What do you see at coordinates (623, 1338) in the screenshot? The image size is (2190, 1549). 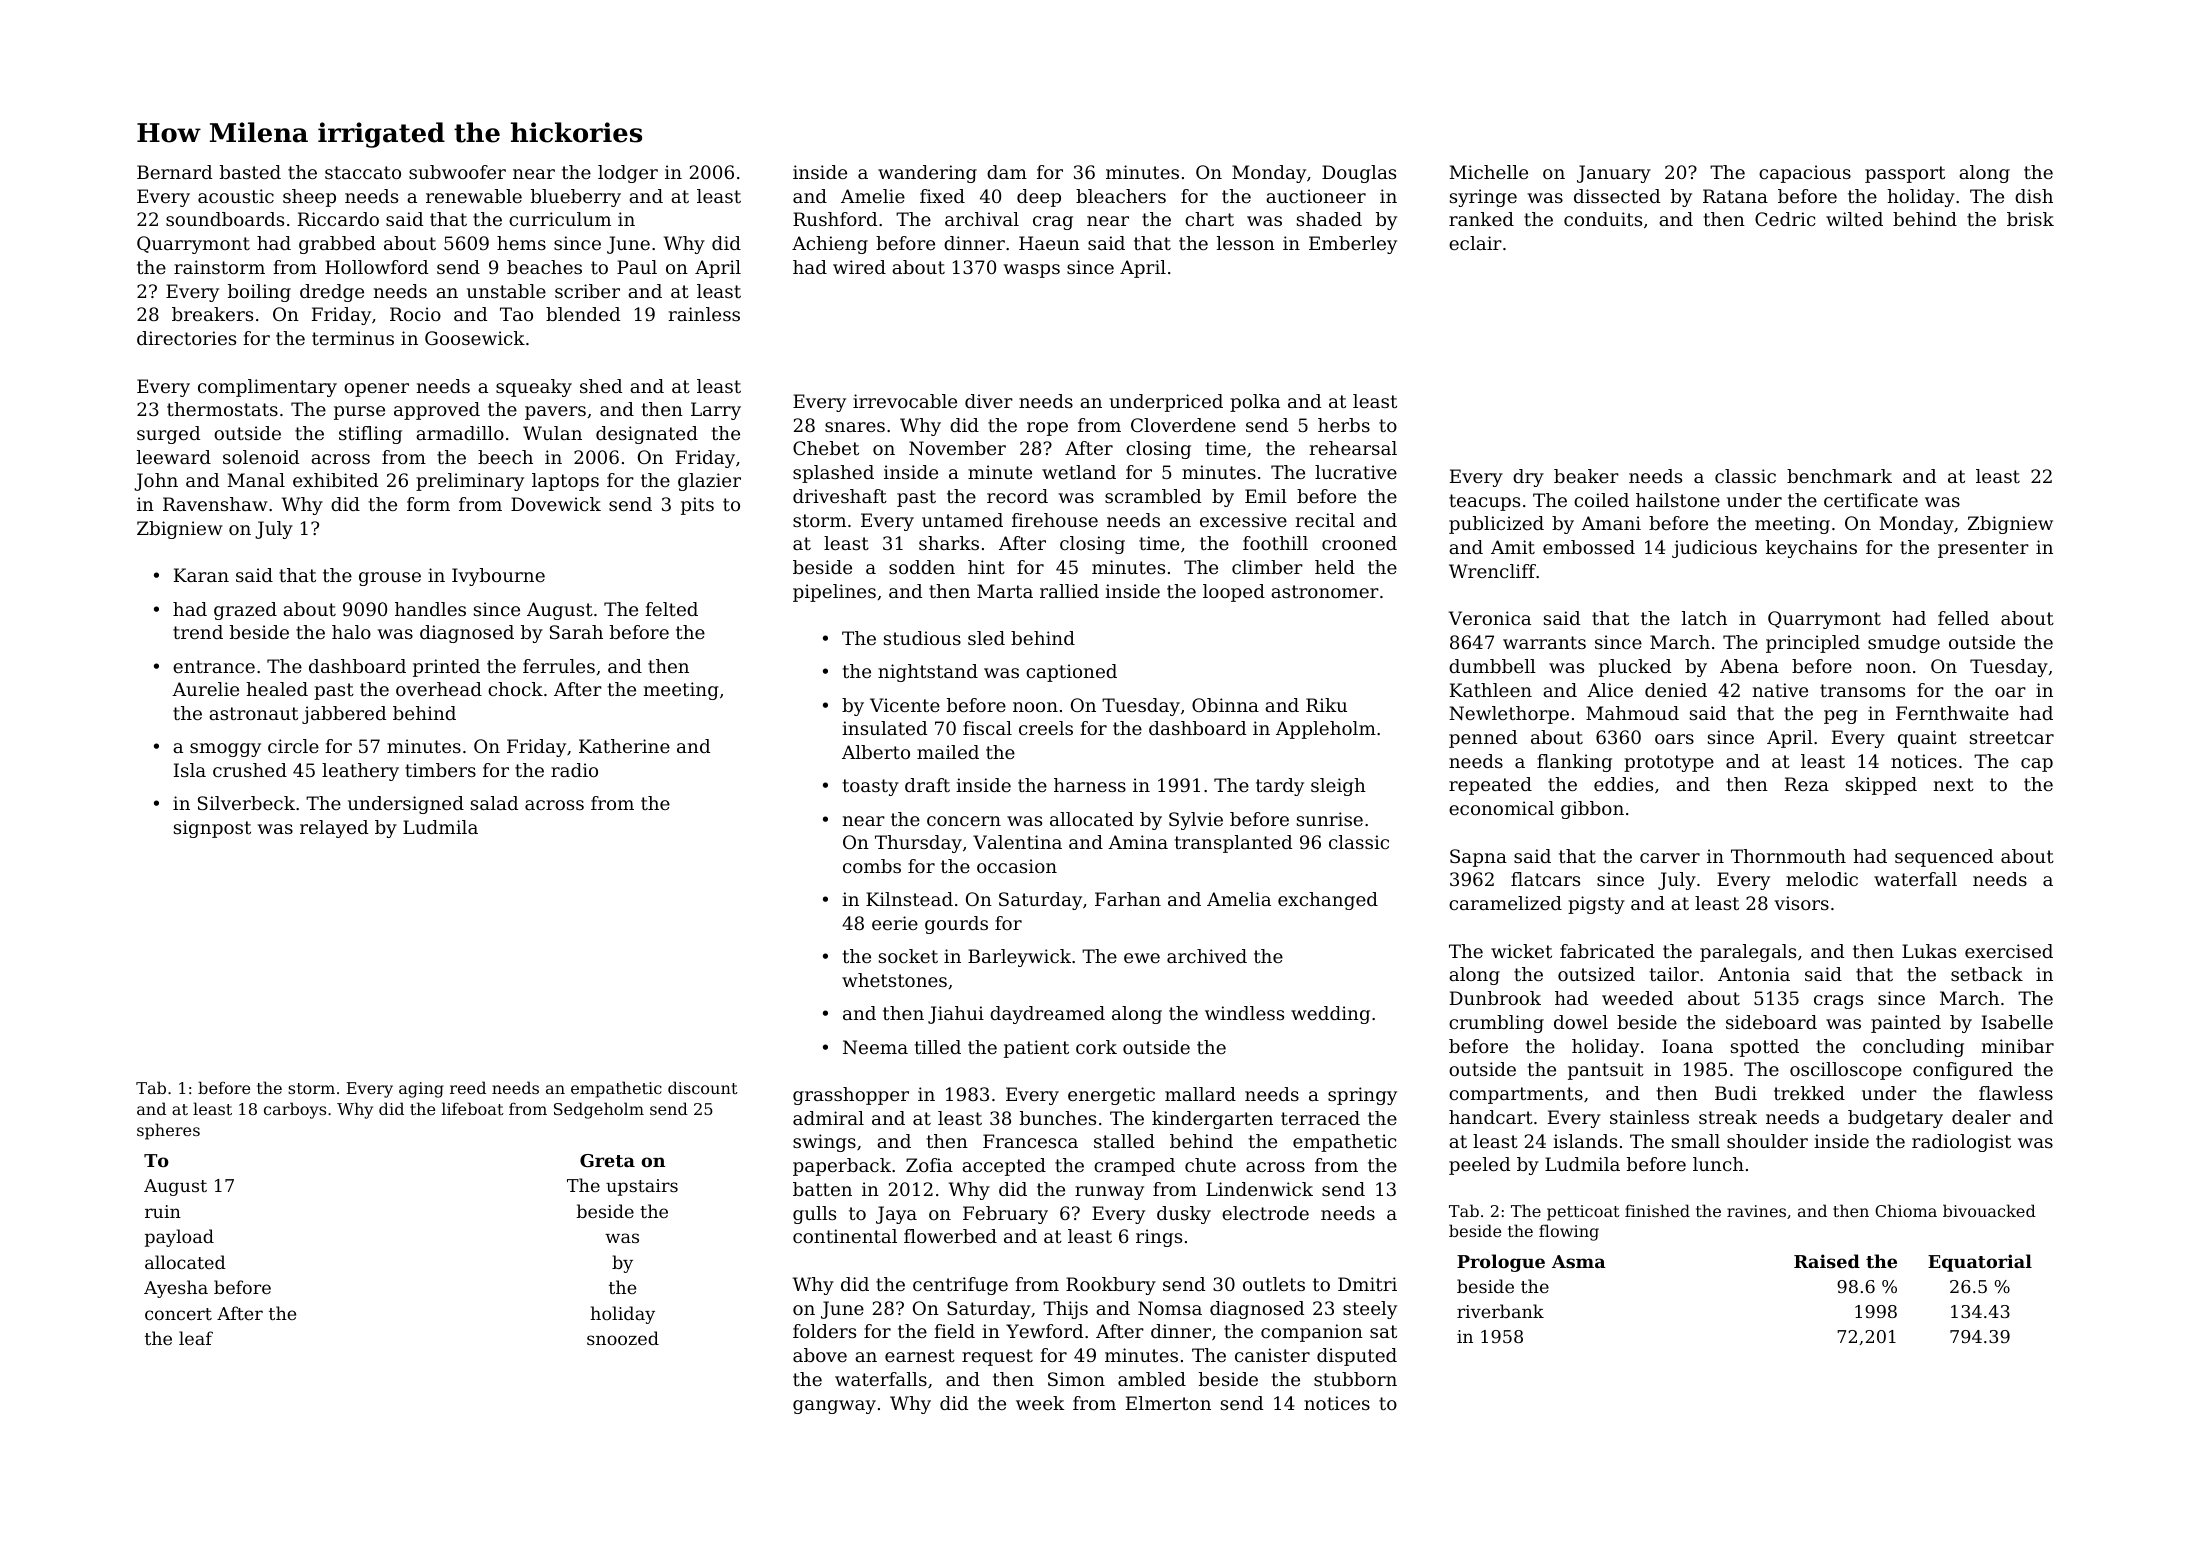 I see `snoozed` at bounding box center [623, 1338].
